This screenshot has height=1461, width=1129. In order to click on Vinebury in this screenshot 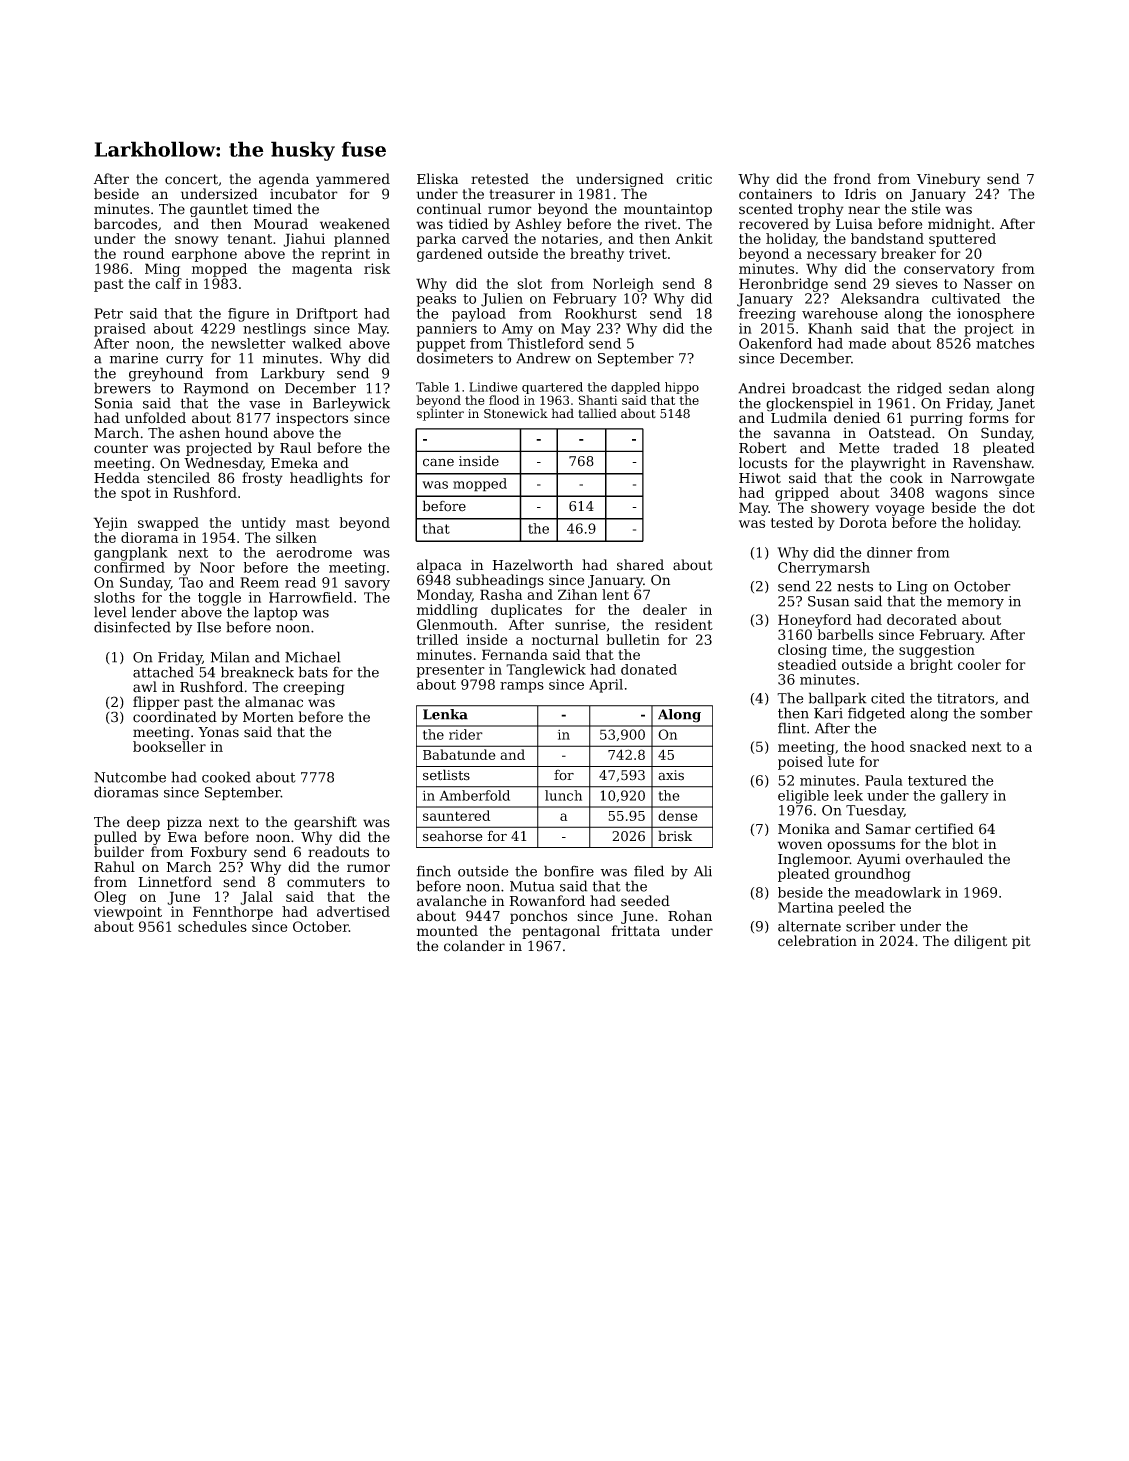, I will do `click(948, 180)`.
